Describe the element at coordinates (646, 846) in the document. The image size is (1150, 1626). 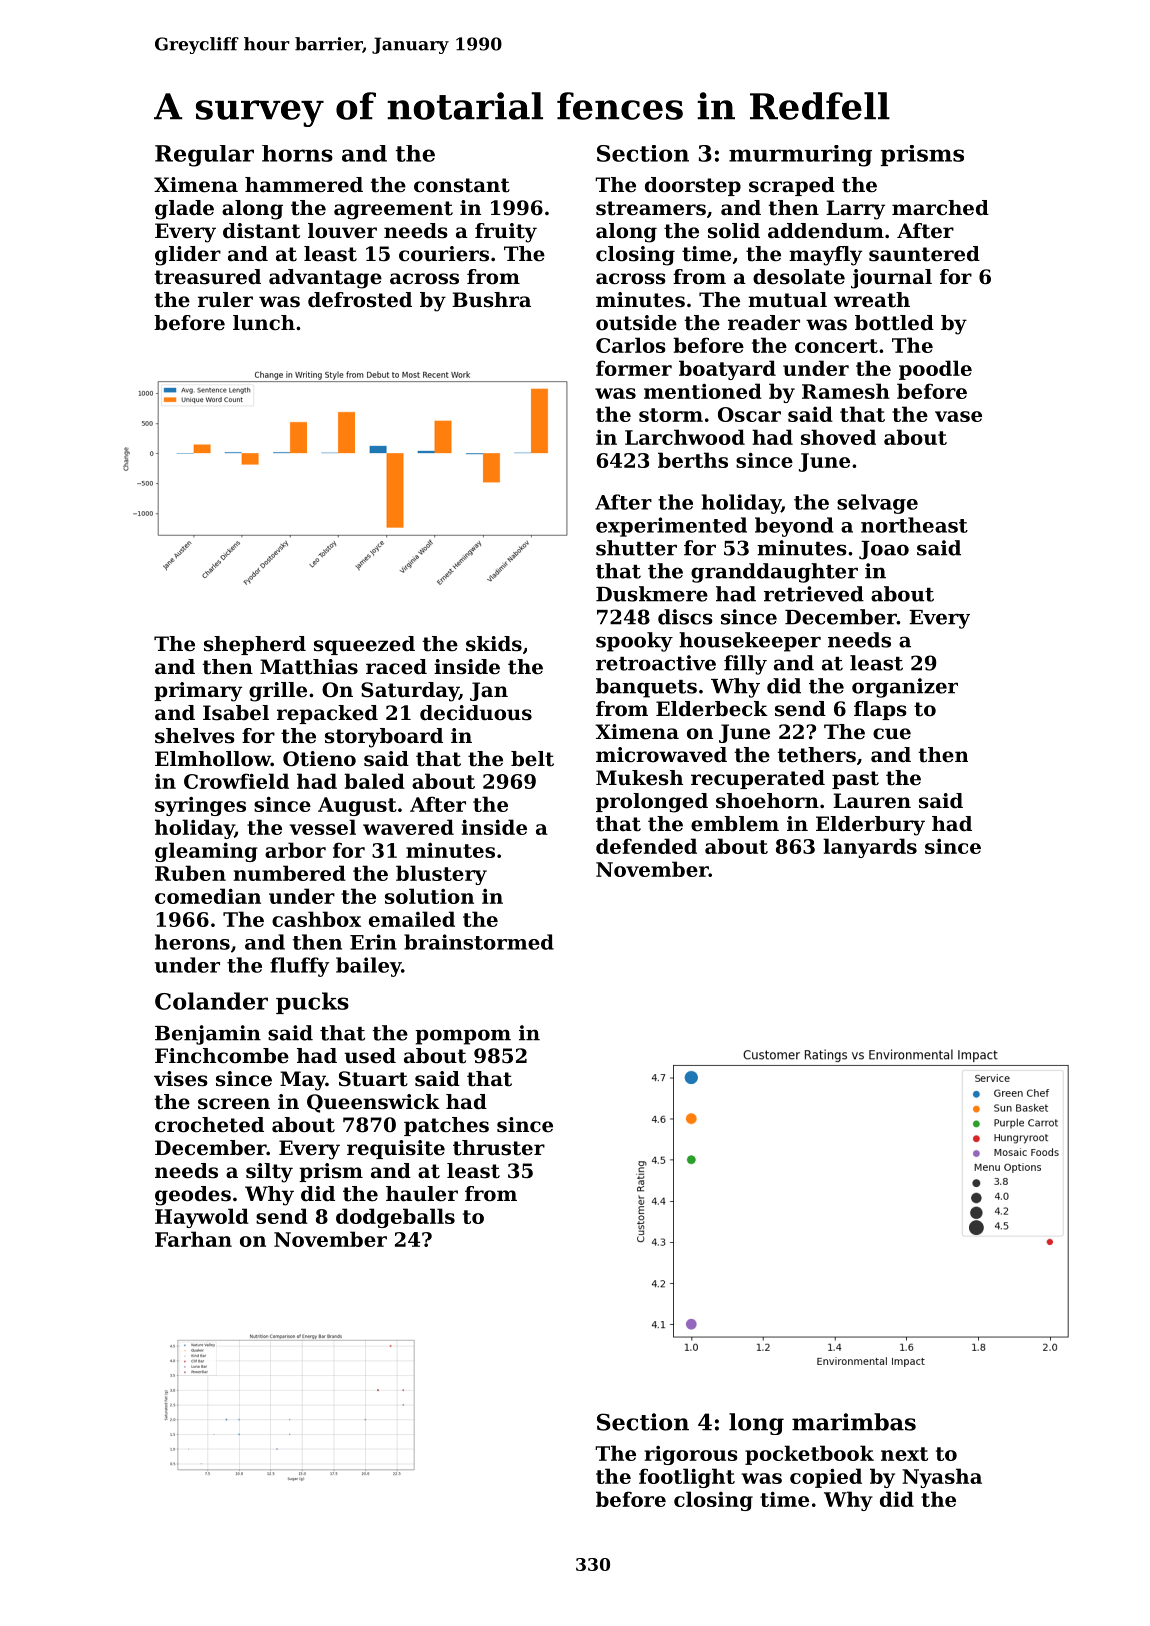
I see `defended` at that location.
